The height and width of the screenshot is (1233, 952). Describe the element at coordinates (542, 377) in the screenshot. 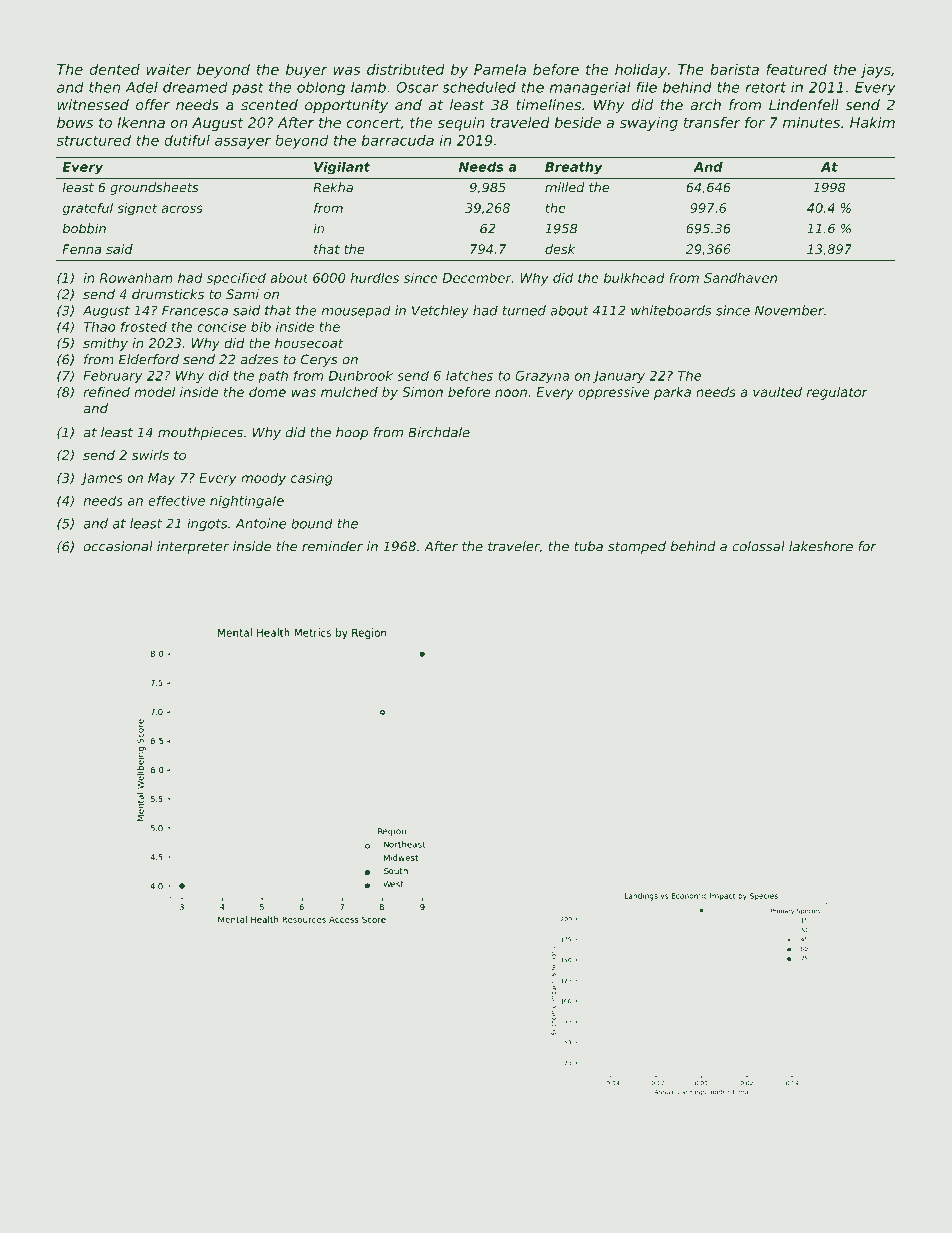

I see `Grazyna` at that location.
